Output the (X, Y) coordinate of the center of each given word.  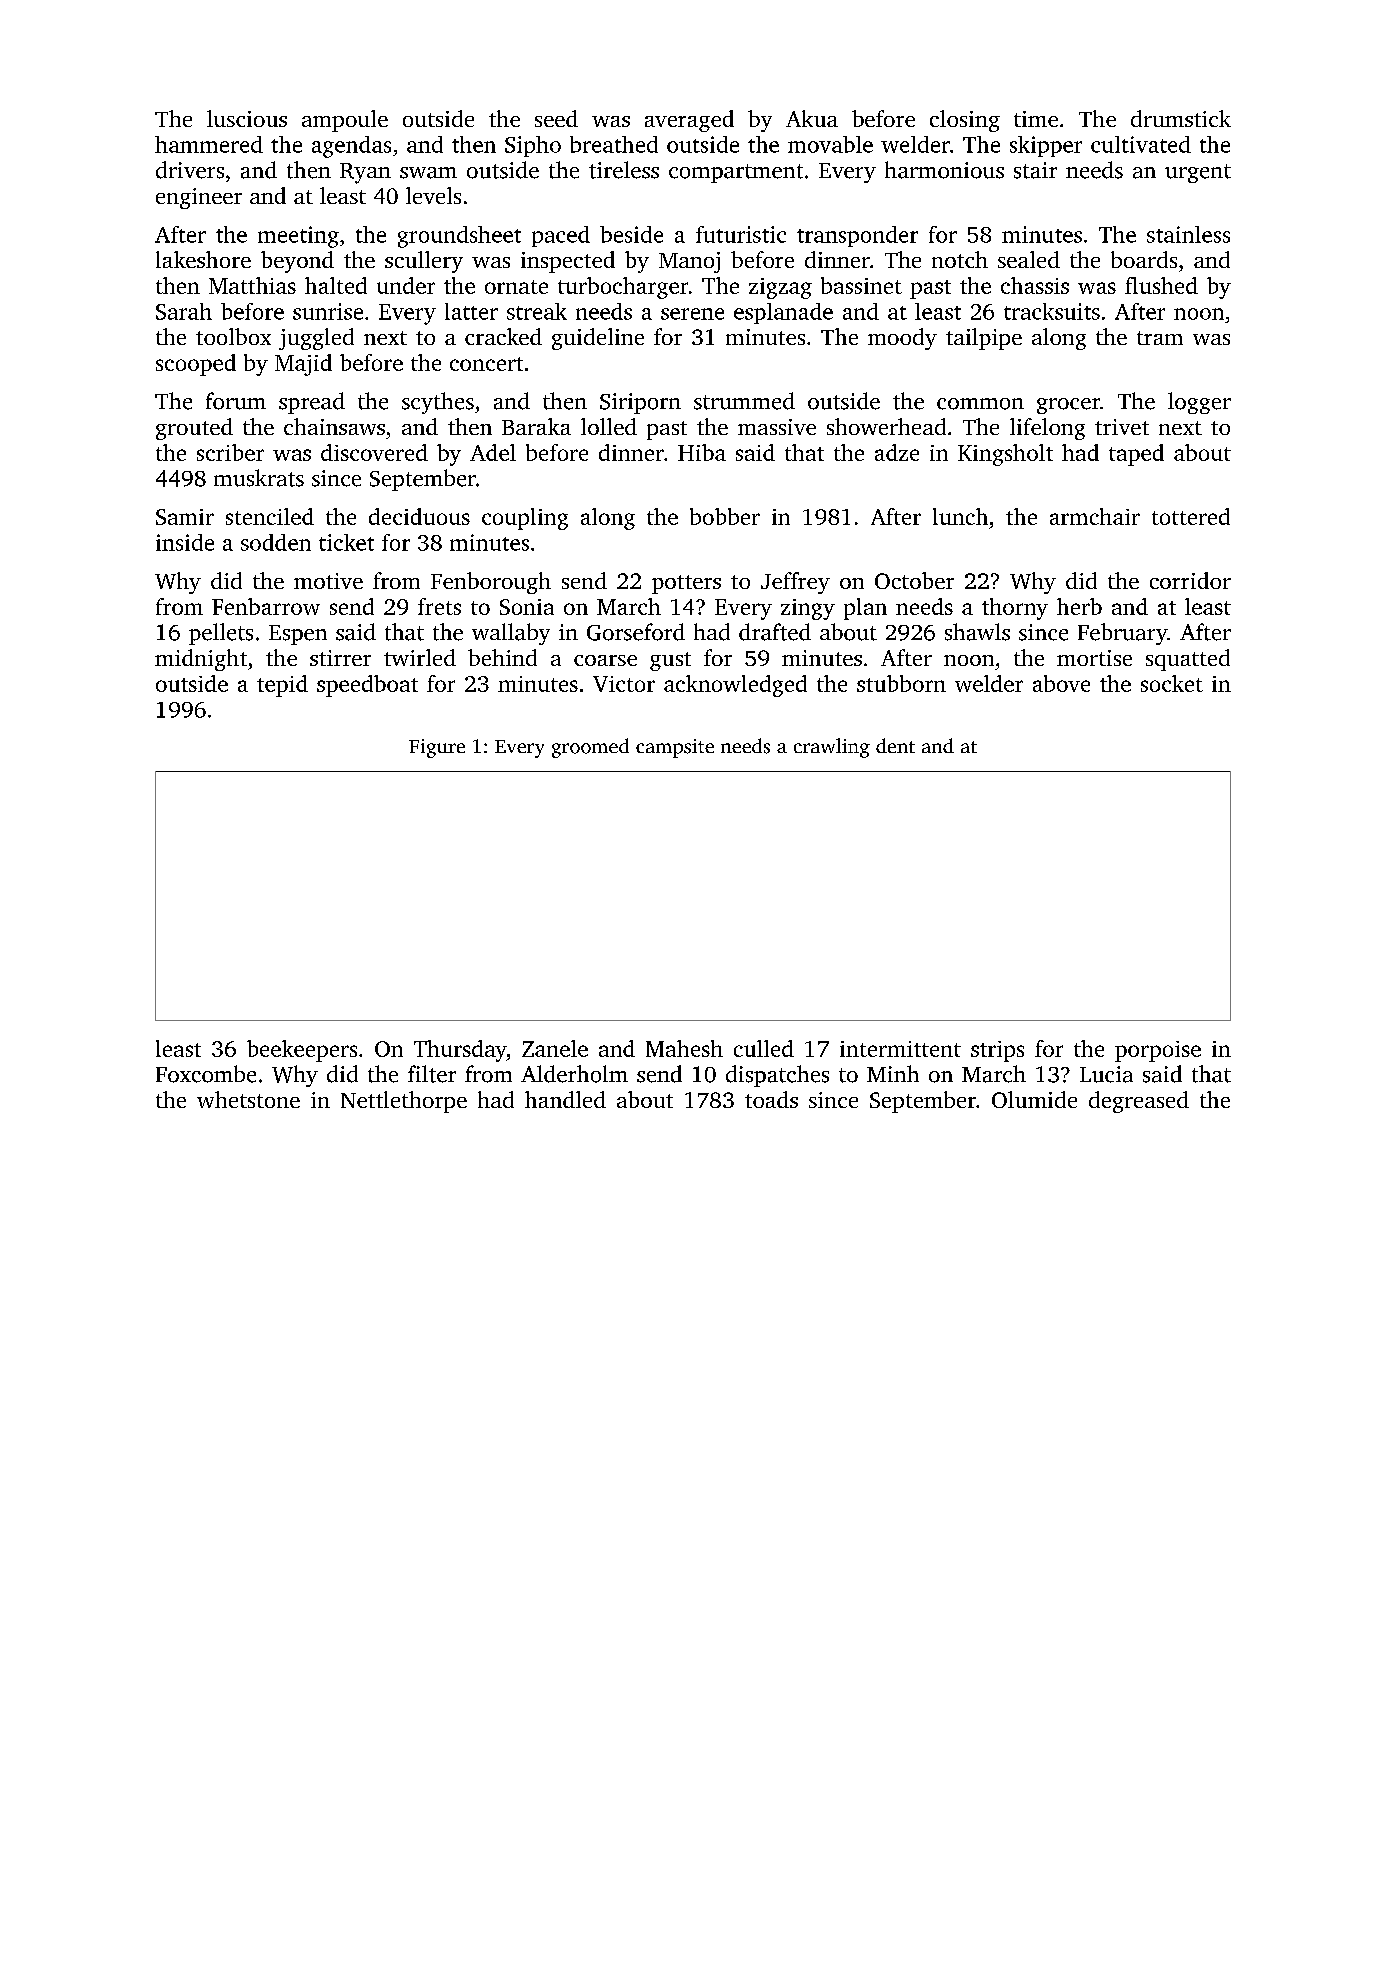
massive (777, 427)
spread (312, 403)
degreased (1139, 1102)
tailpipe (984, 339)
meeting (298, 237)
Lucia (1106, 1074)
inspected (568, 262)
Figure (437, 748)
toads (771, 1099)
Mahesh (684, 1048)
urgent (1198, 173)
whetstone (248, 1099)
